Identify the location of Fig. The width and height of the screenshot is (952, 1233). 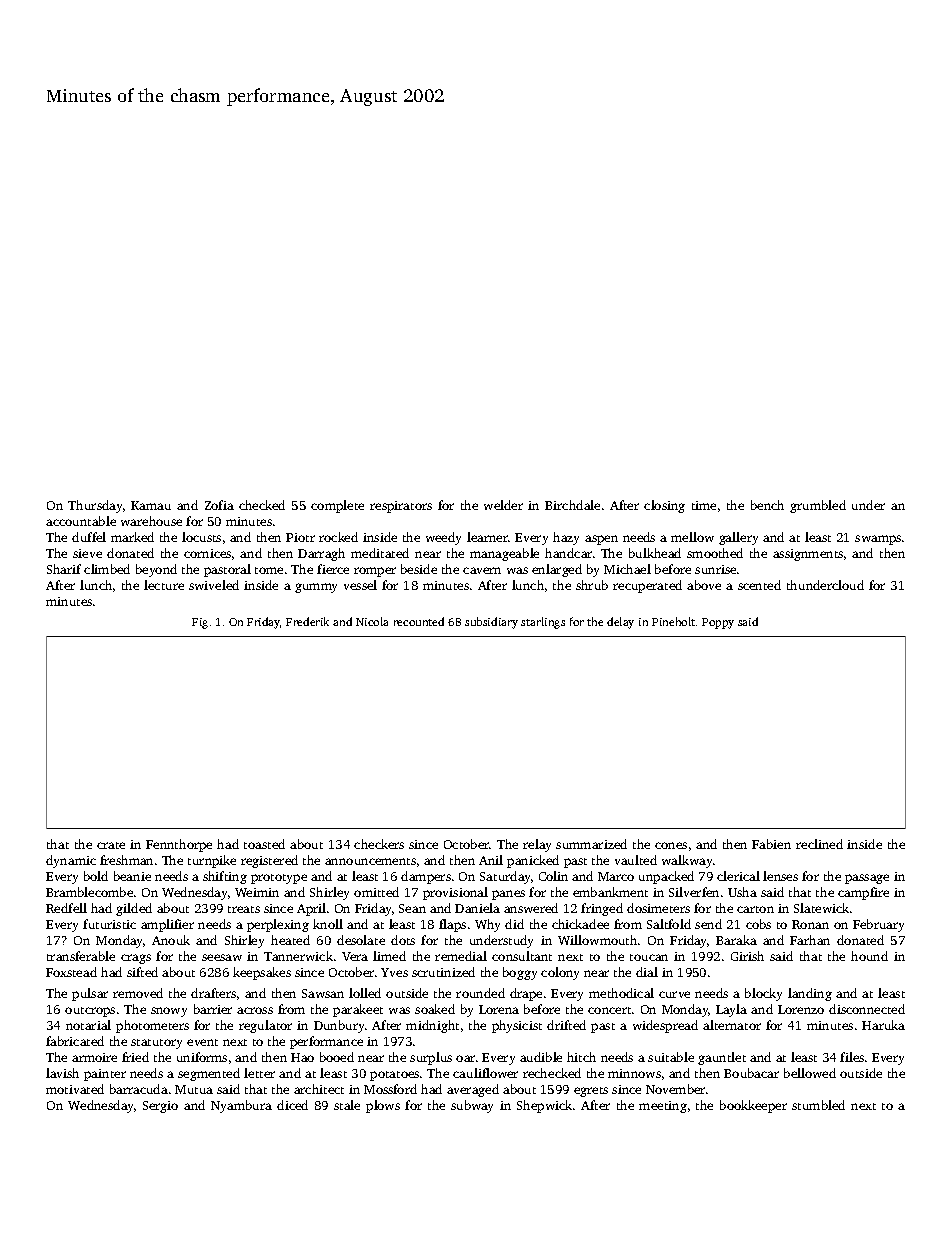
(200, 623).
